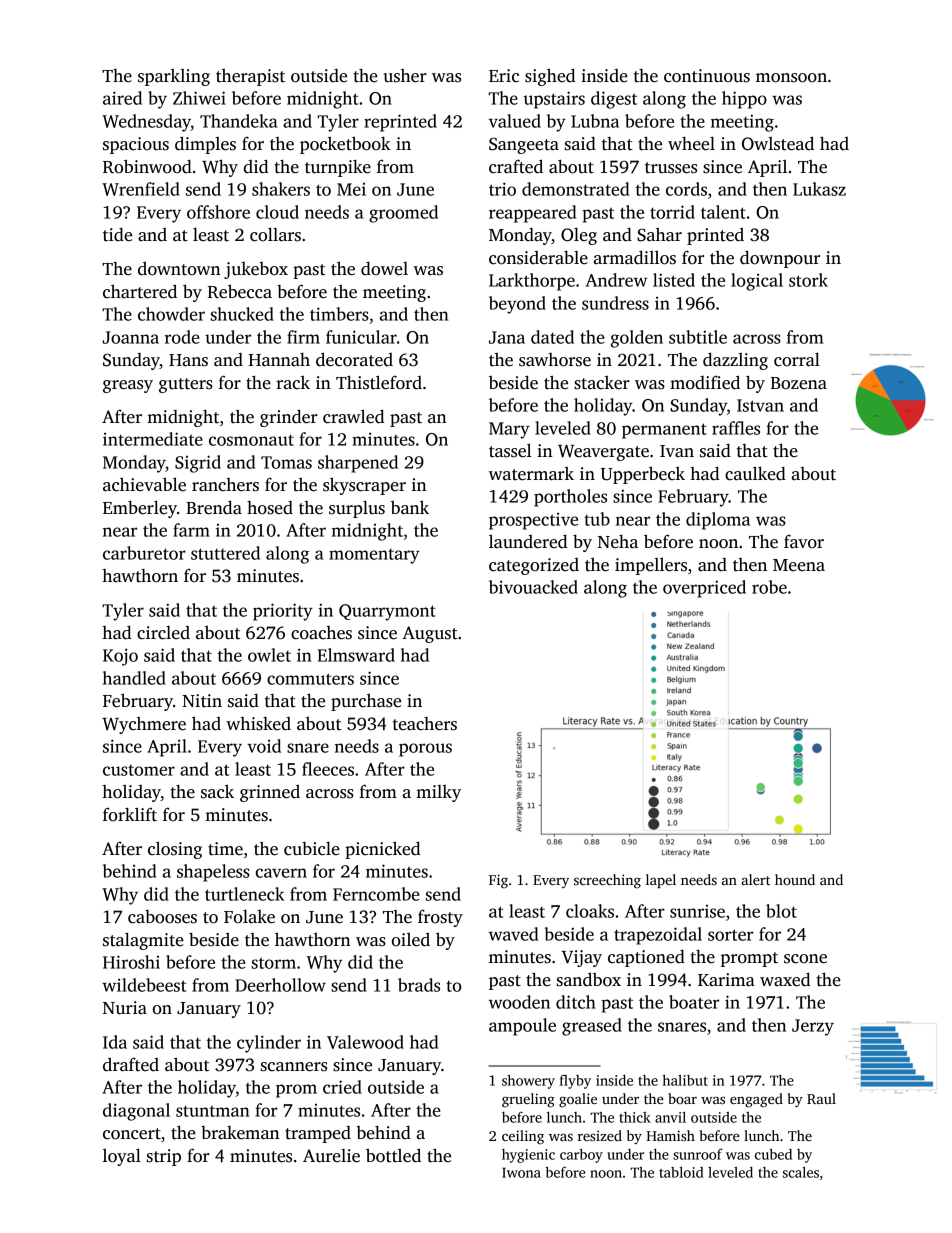  Describe the element at coordinates (365, 1042) in the screenshot. I see `Valewood` at that location.
